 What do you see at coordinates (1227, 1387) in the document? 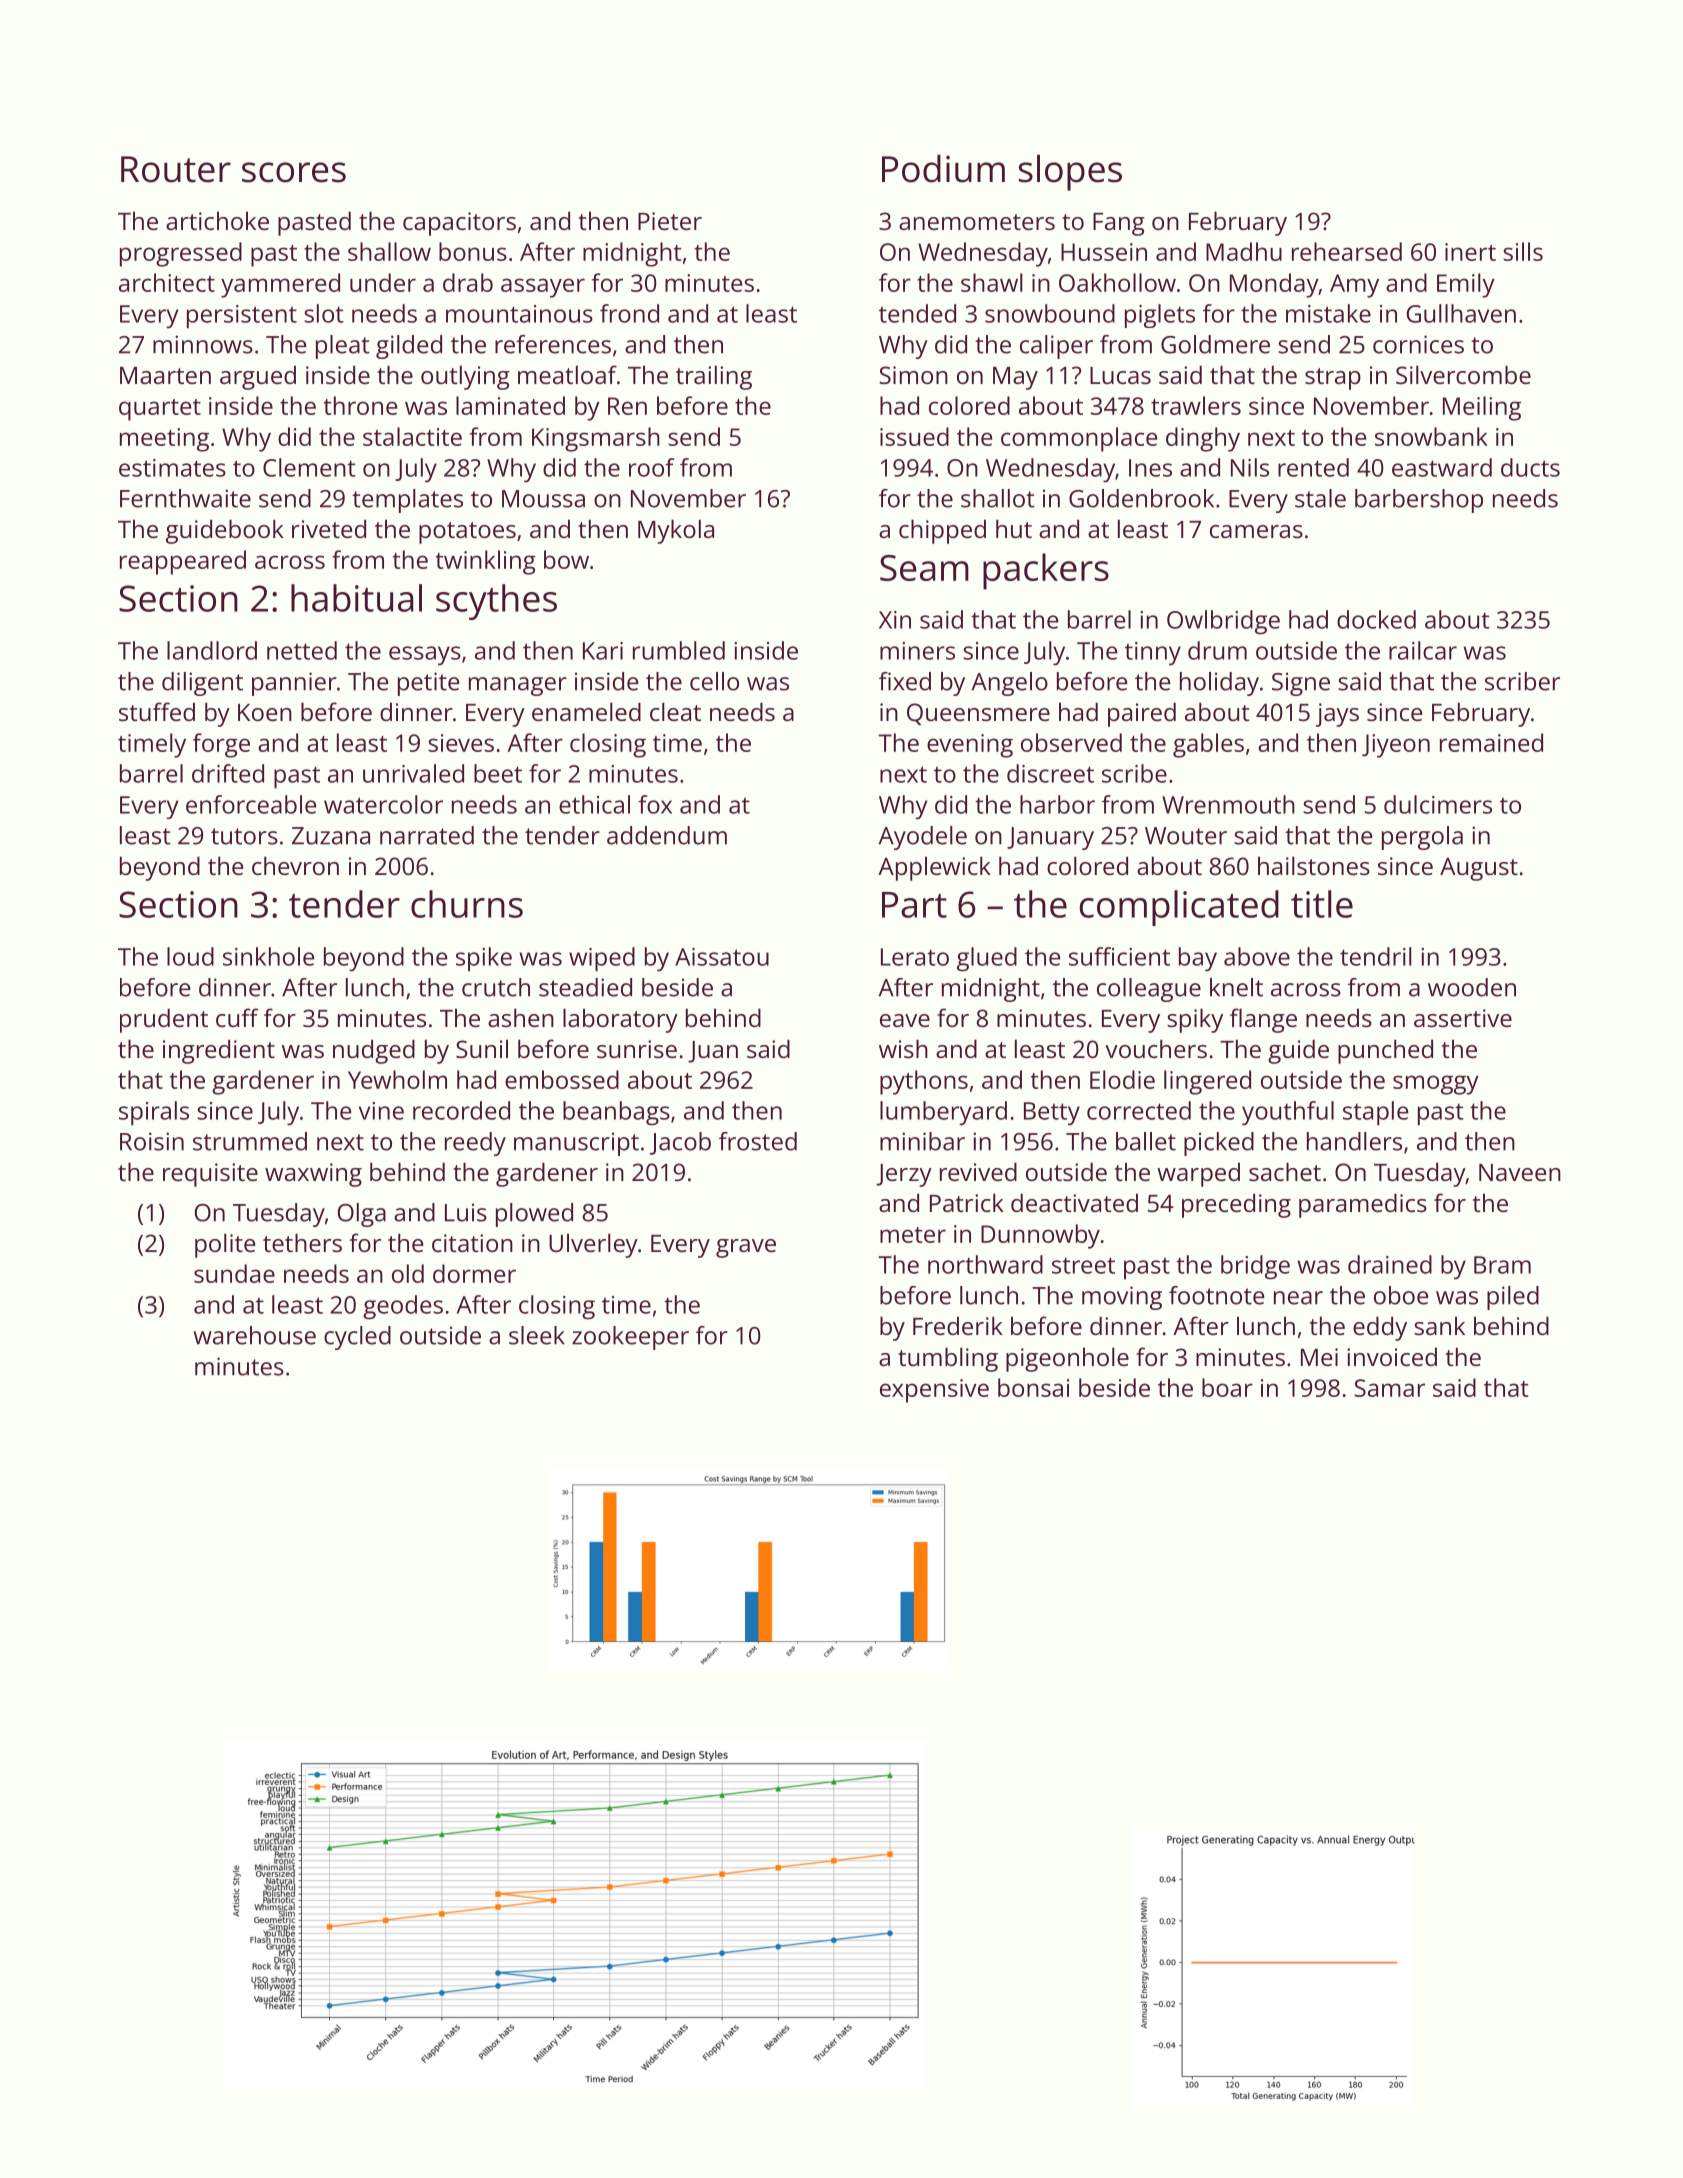
I see `boar` at bounding box center [1227, 1387].
